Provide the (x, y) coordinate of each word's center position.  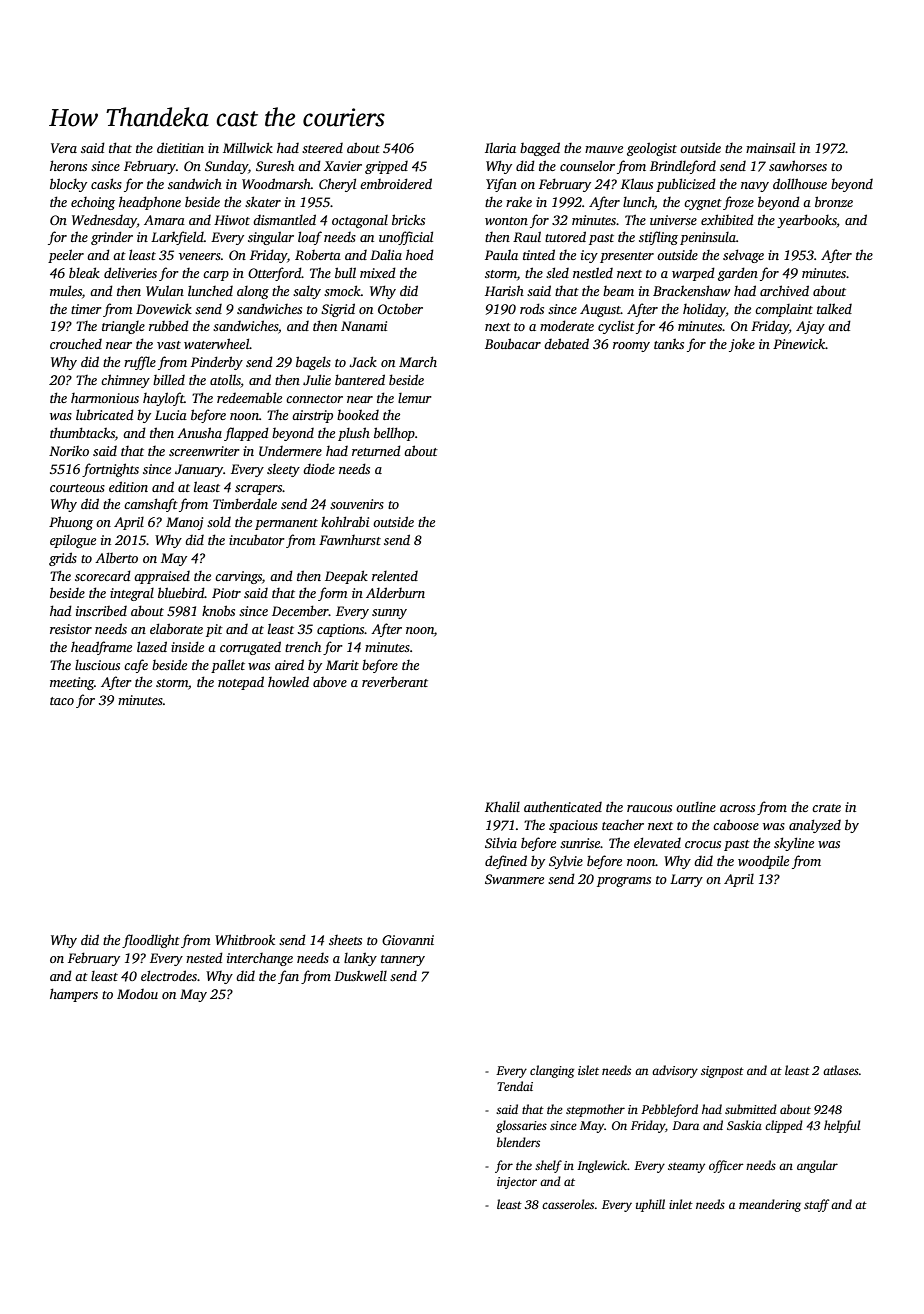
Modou (137, 994)
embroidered (396, 183)
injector (517, 1183)
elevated (657, 842)
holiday (704, 310)
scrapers (258, 490)
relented (395, 576)
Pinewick (799, 343)
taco (62, 701)
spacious (573, 826)
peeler (66, 256)
